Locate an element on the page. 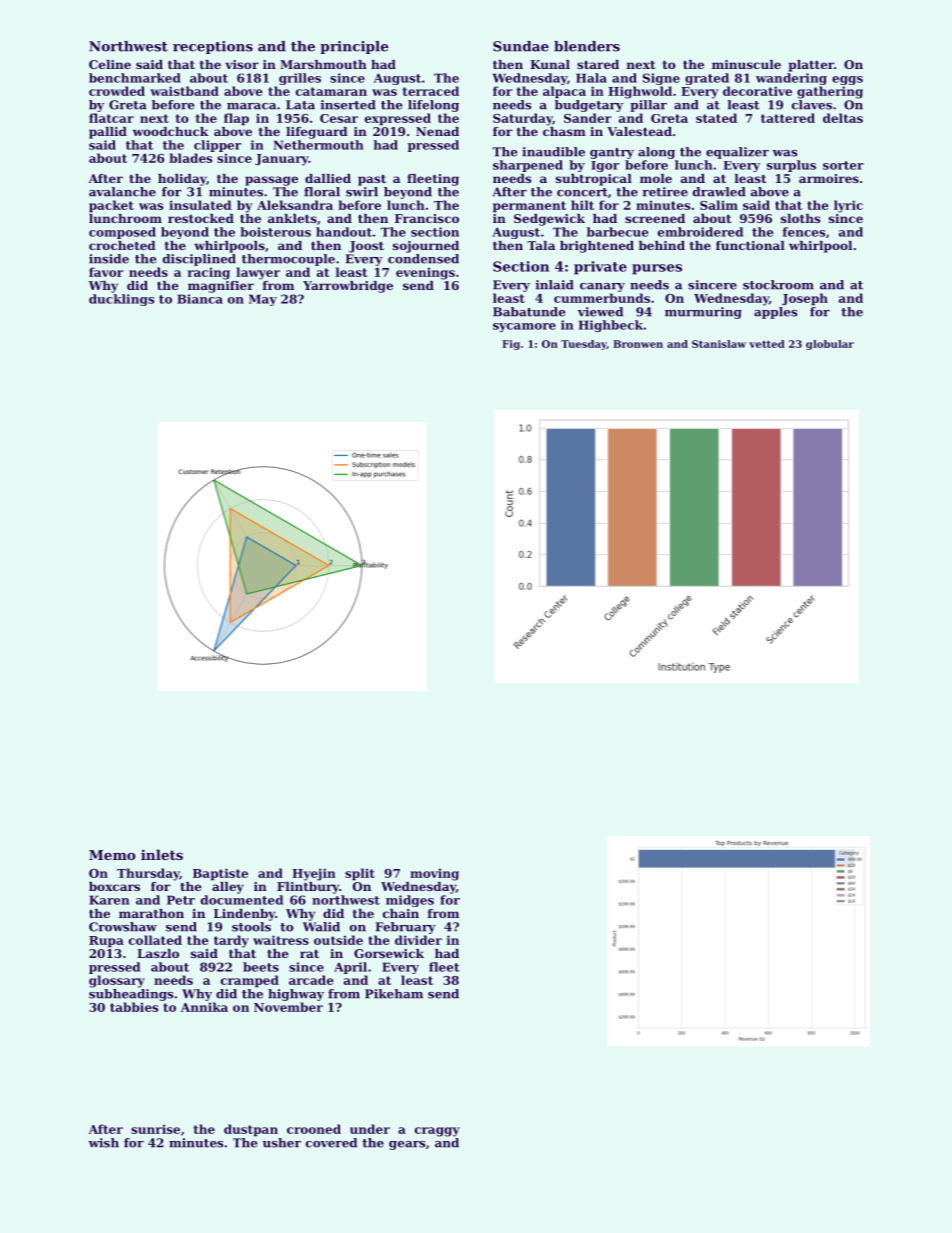 The image size is (952, 1233). Stanislaw is located at coordinates (719, 344).
